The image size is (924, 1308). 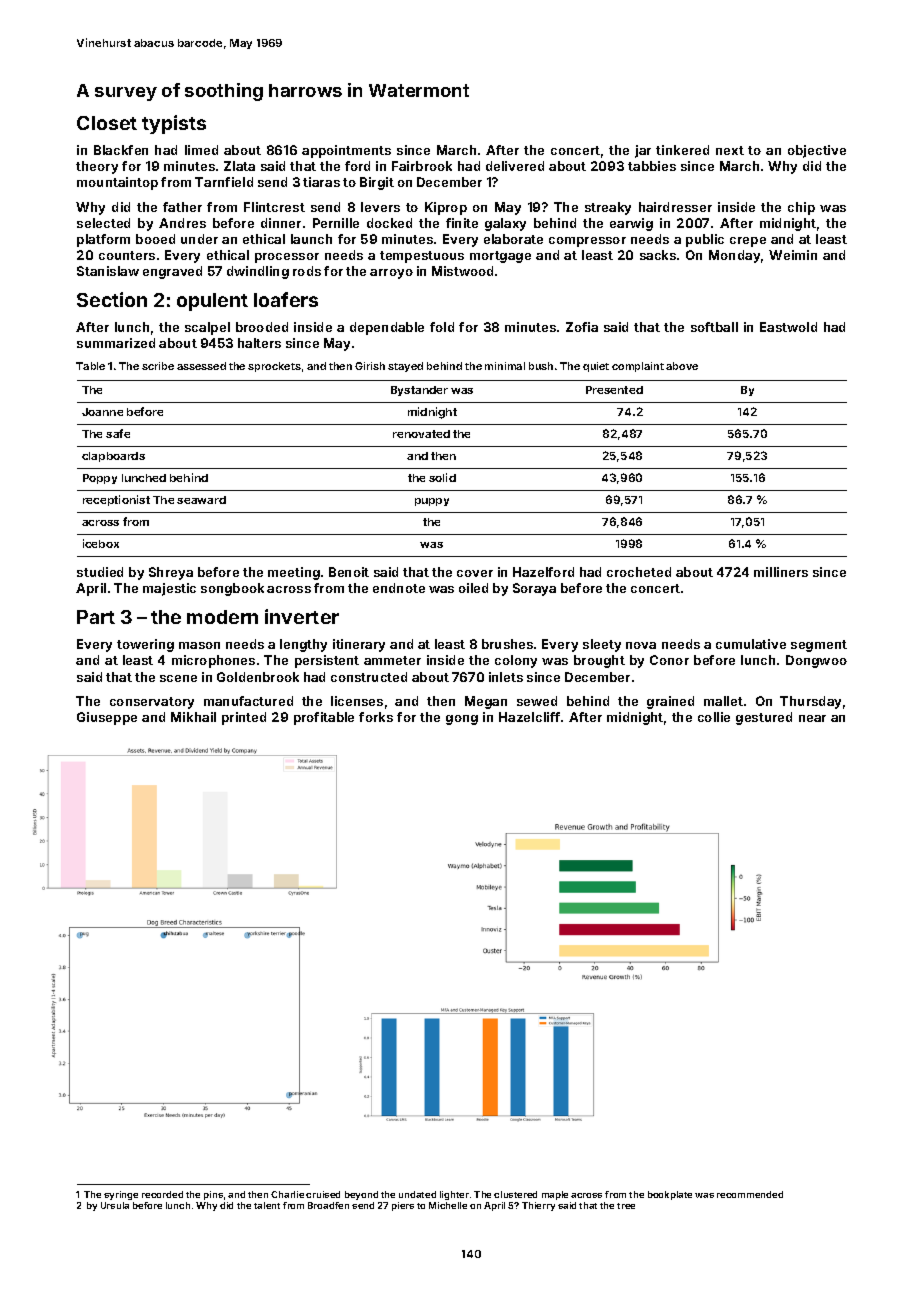 What do you see at coordinates (359, 645) in the document?
I see `itinerary` at bounding box center [359, 645].
